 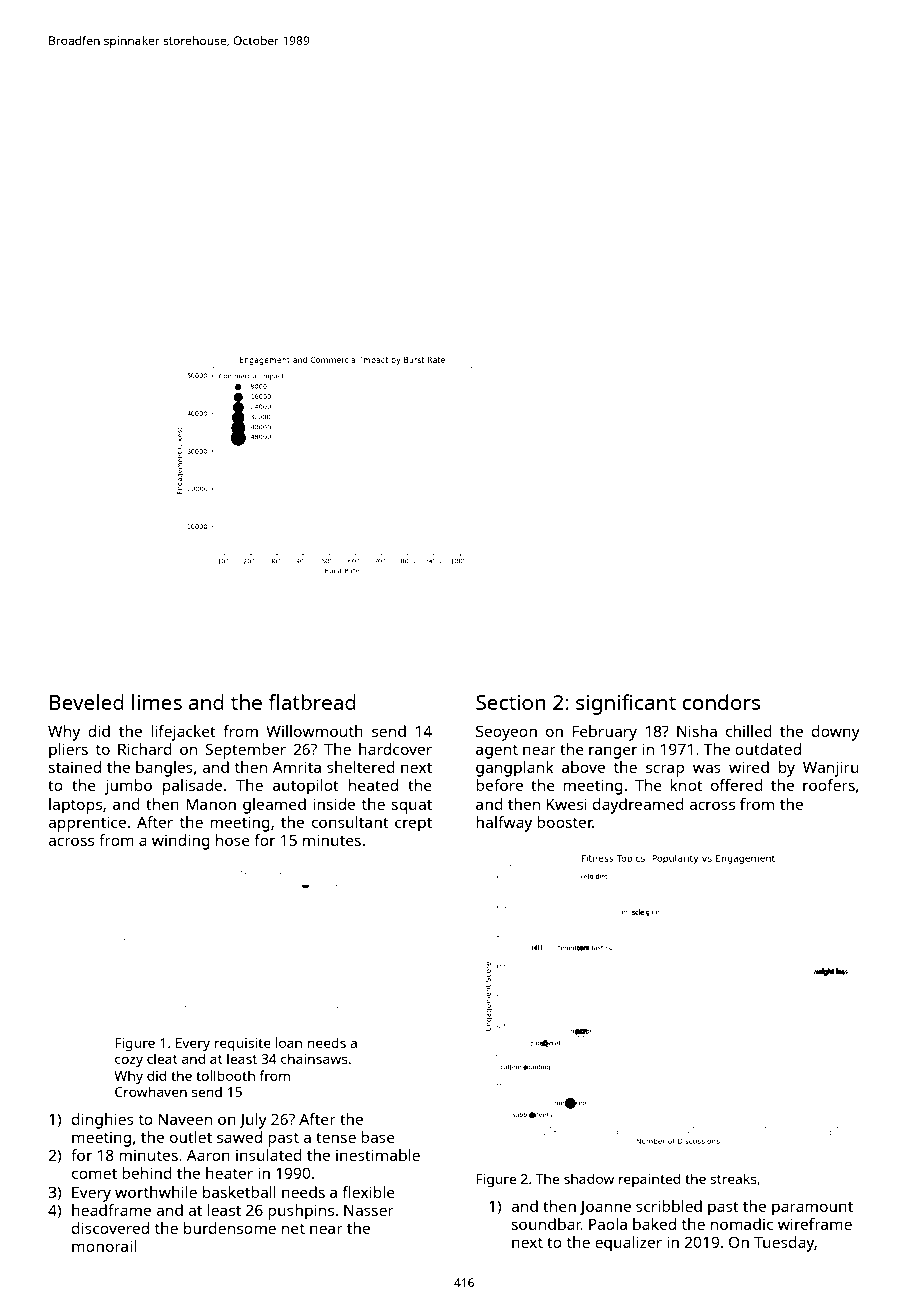 What do you see at coordinates (504, 824) in the image?
I see `halfway` at bounding box center [504, 824].
